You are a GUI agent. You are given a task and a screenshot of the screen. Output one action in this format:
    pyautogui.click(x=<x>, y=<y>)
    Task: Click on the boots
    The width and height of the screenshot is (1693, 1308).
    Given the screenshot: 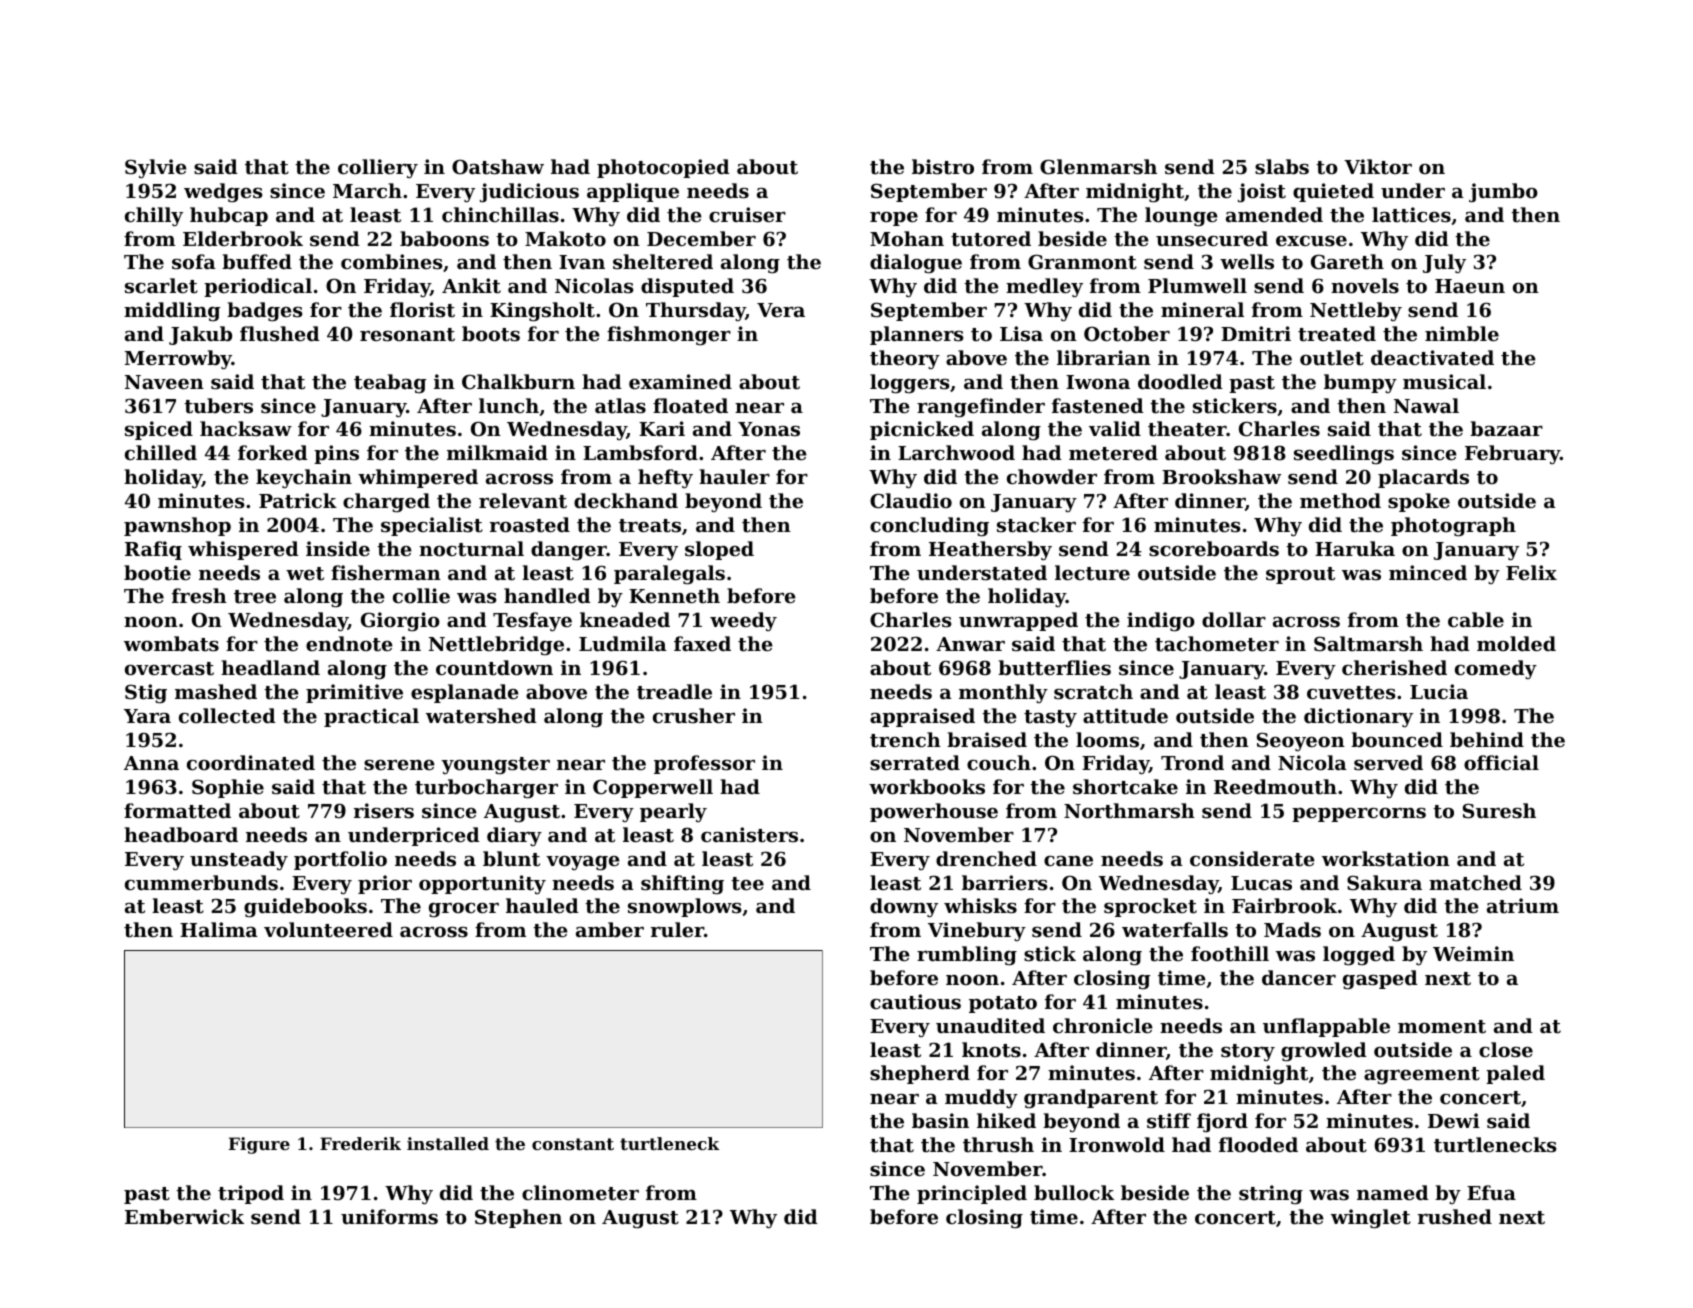 What is the action you would take?
    pyautogui.click(x=491, y=334)
